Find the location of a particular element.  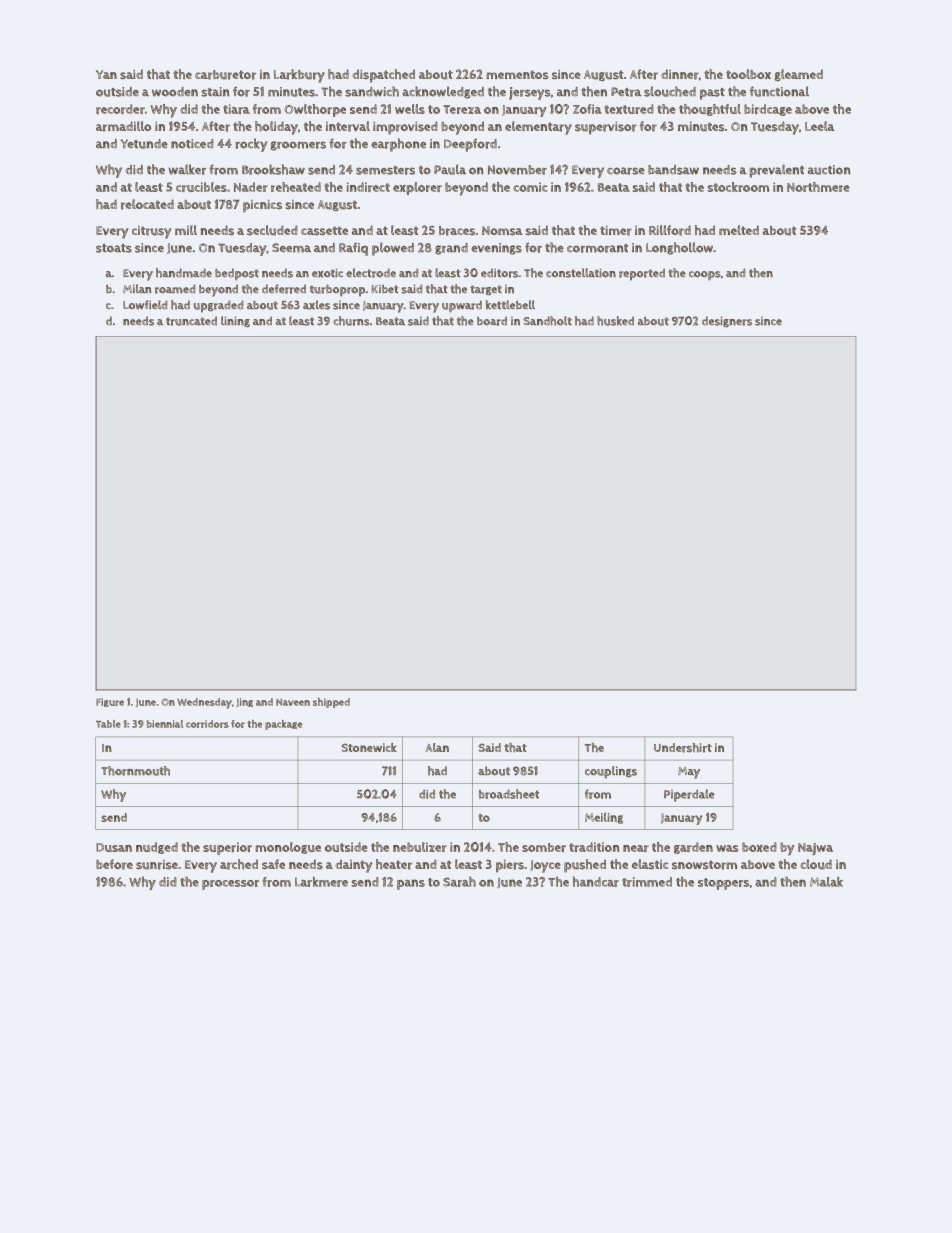

mementos is located at coordinates (517, 75).
